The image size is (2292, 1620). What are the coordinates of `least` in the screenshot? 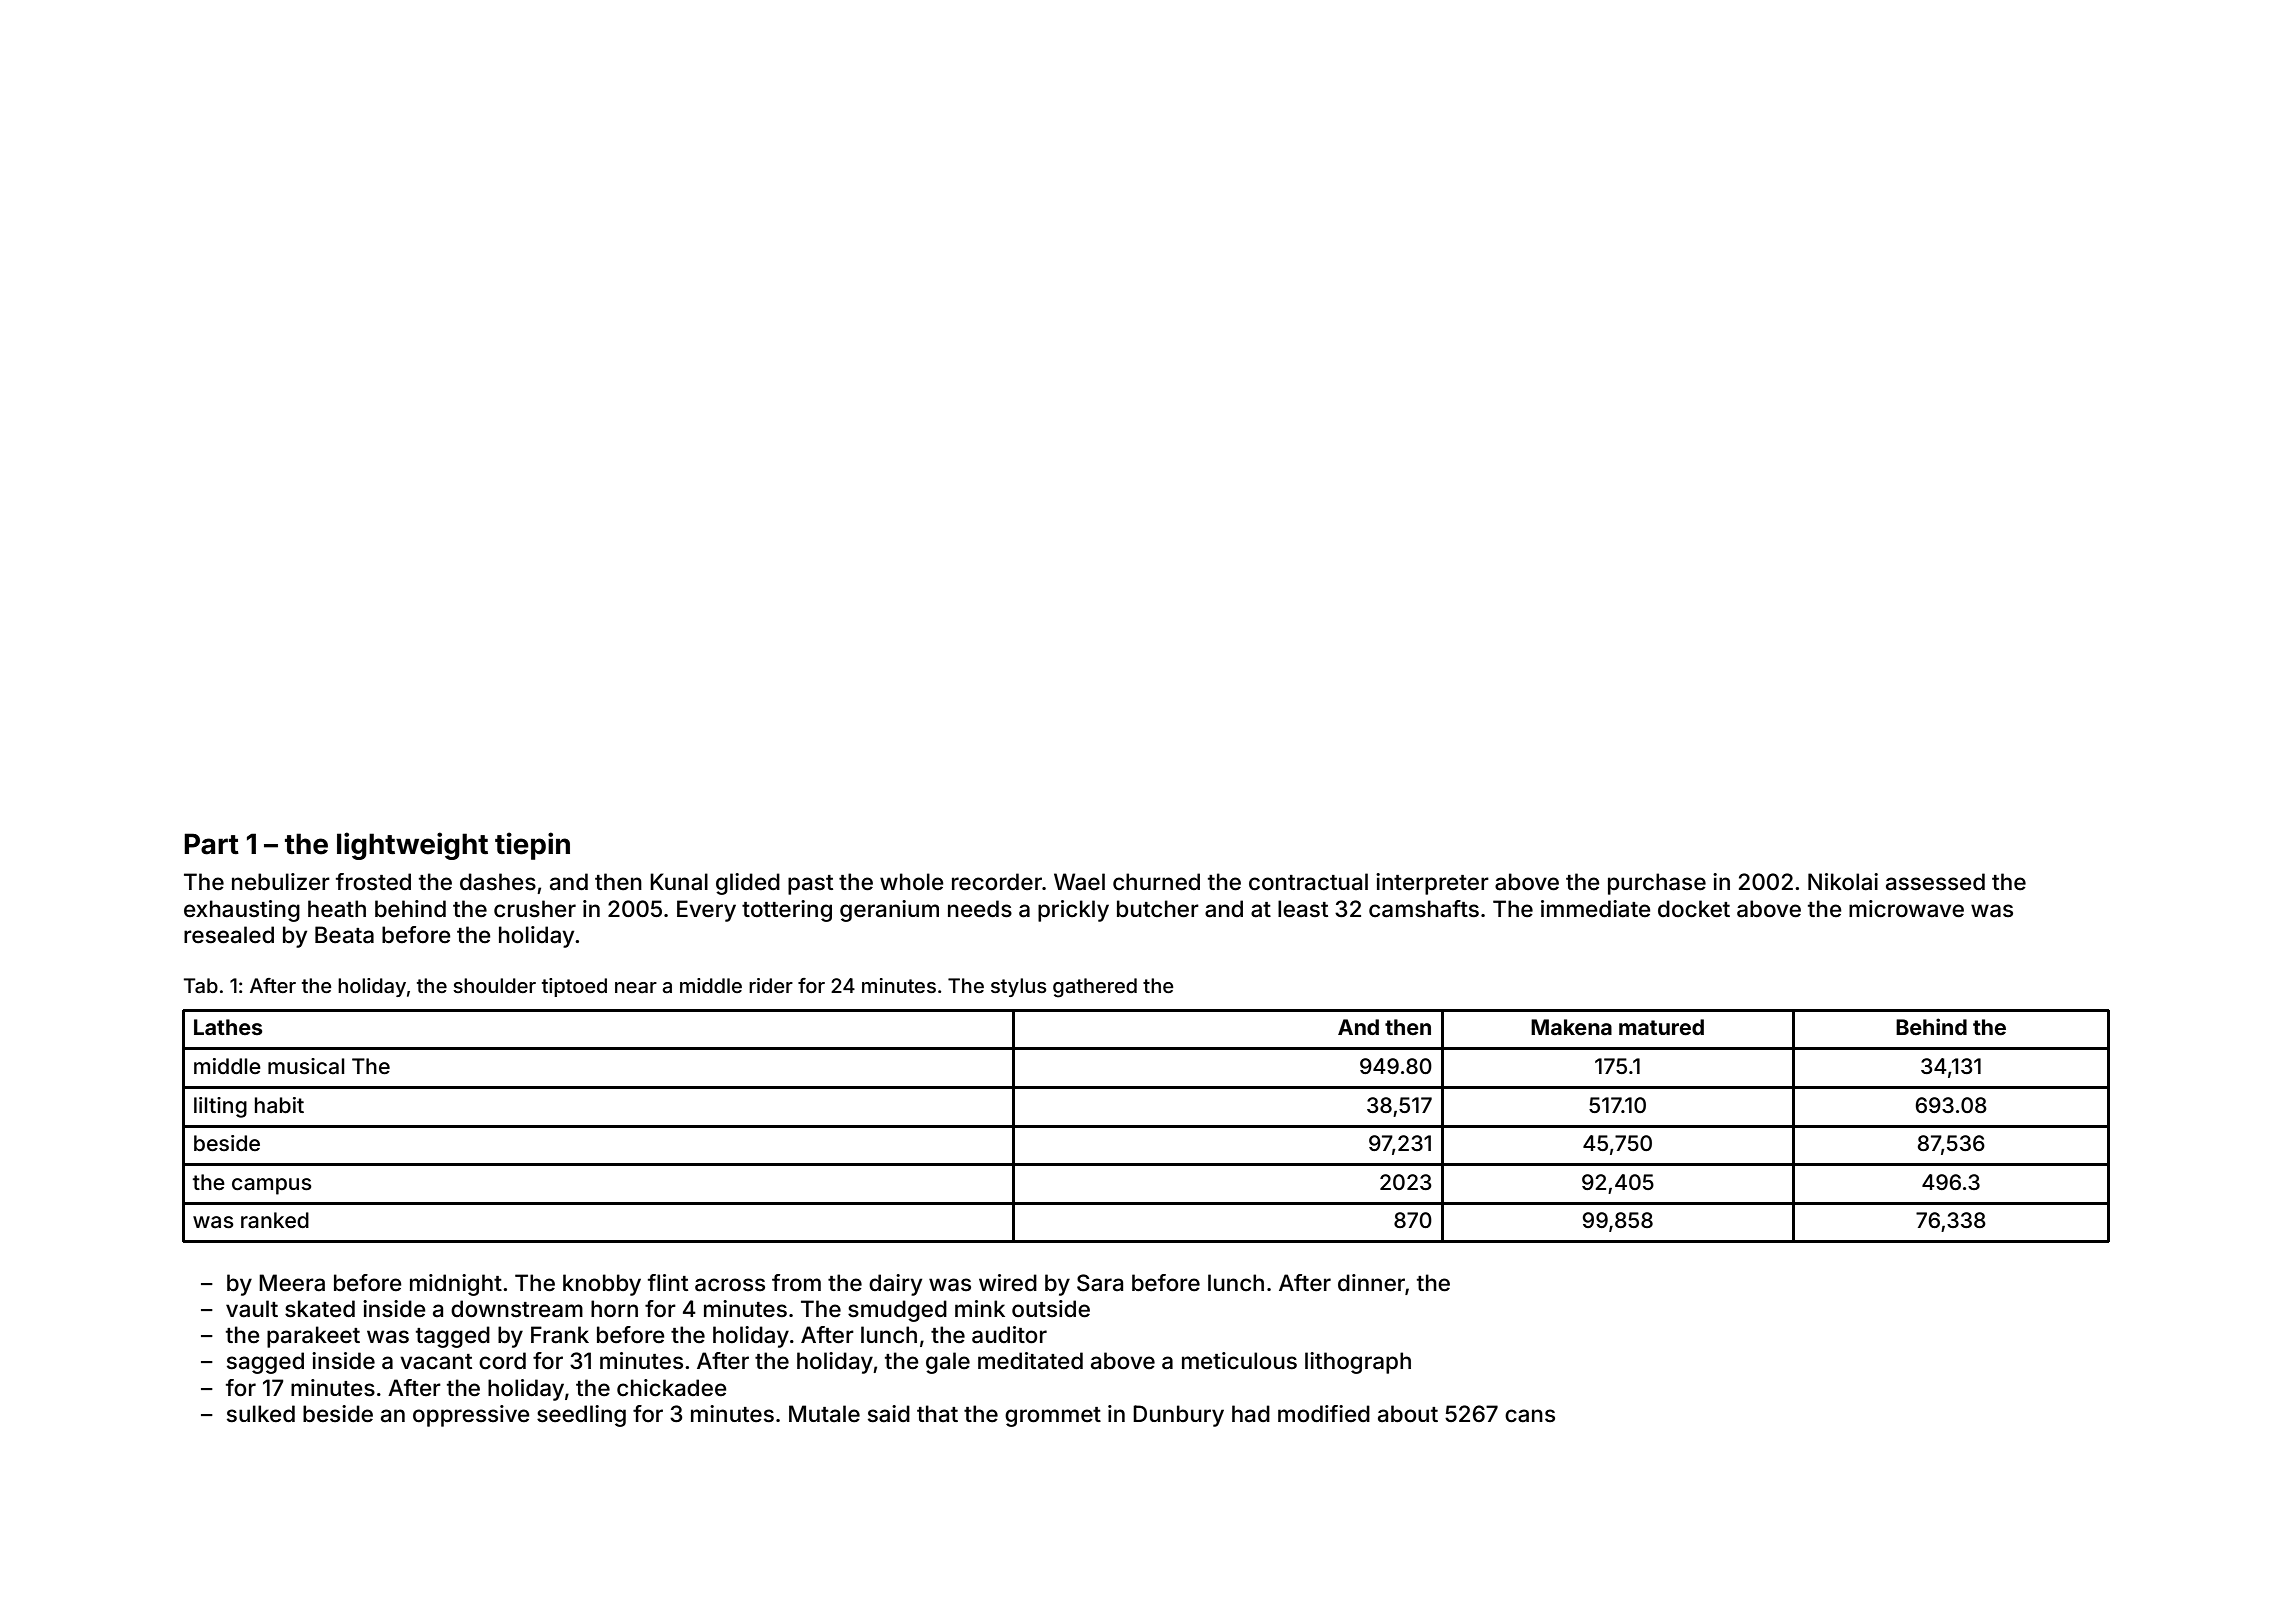 It's located at (1303, 909).
